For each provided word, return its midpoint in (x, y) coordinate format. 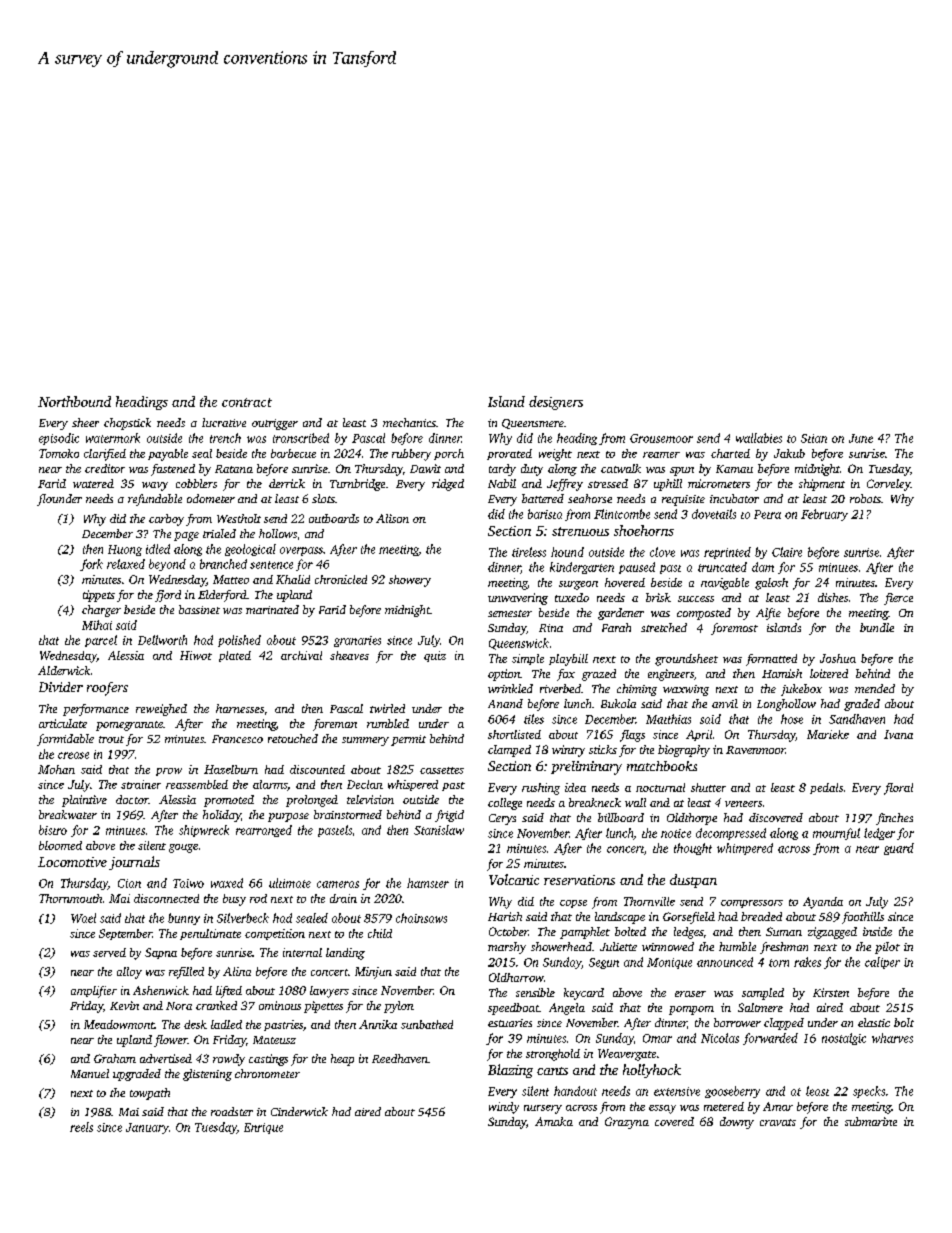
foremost (734, 629)
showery (410, 581)
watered (93, 483)
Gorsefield (689, 918)
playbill (568, 660)
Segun (604, 963)
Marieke (828, 734)
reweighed (161, 710)
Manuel (90, 1073)
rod (258, 898)
